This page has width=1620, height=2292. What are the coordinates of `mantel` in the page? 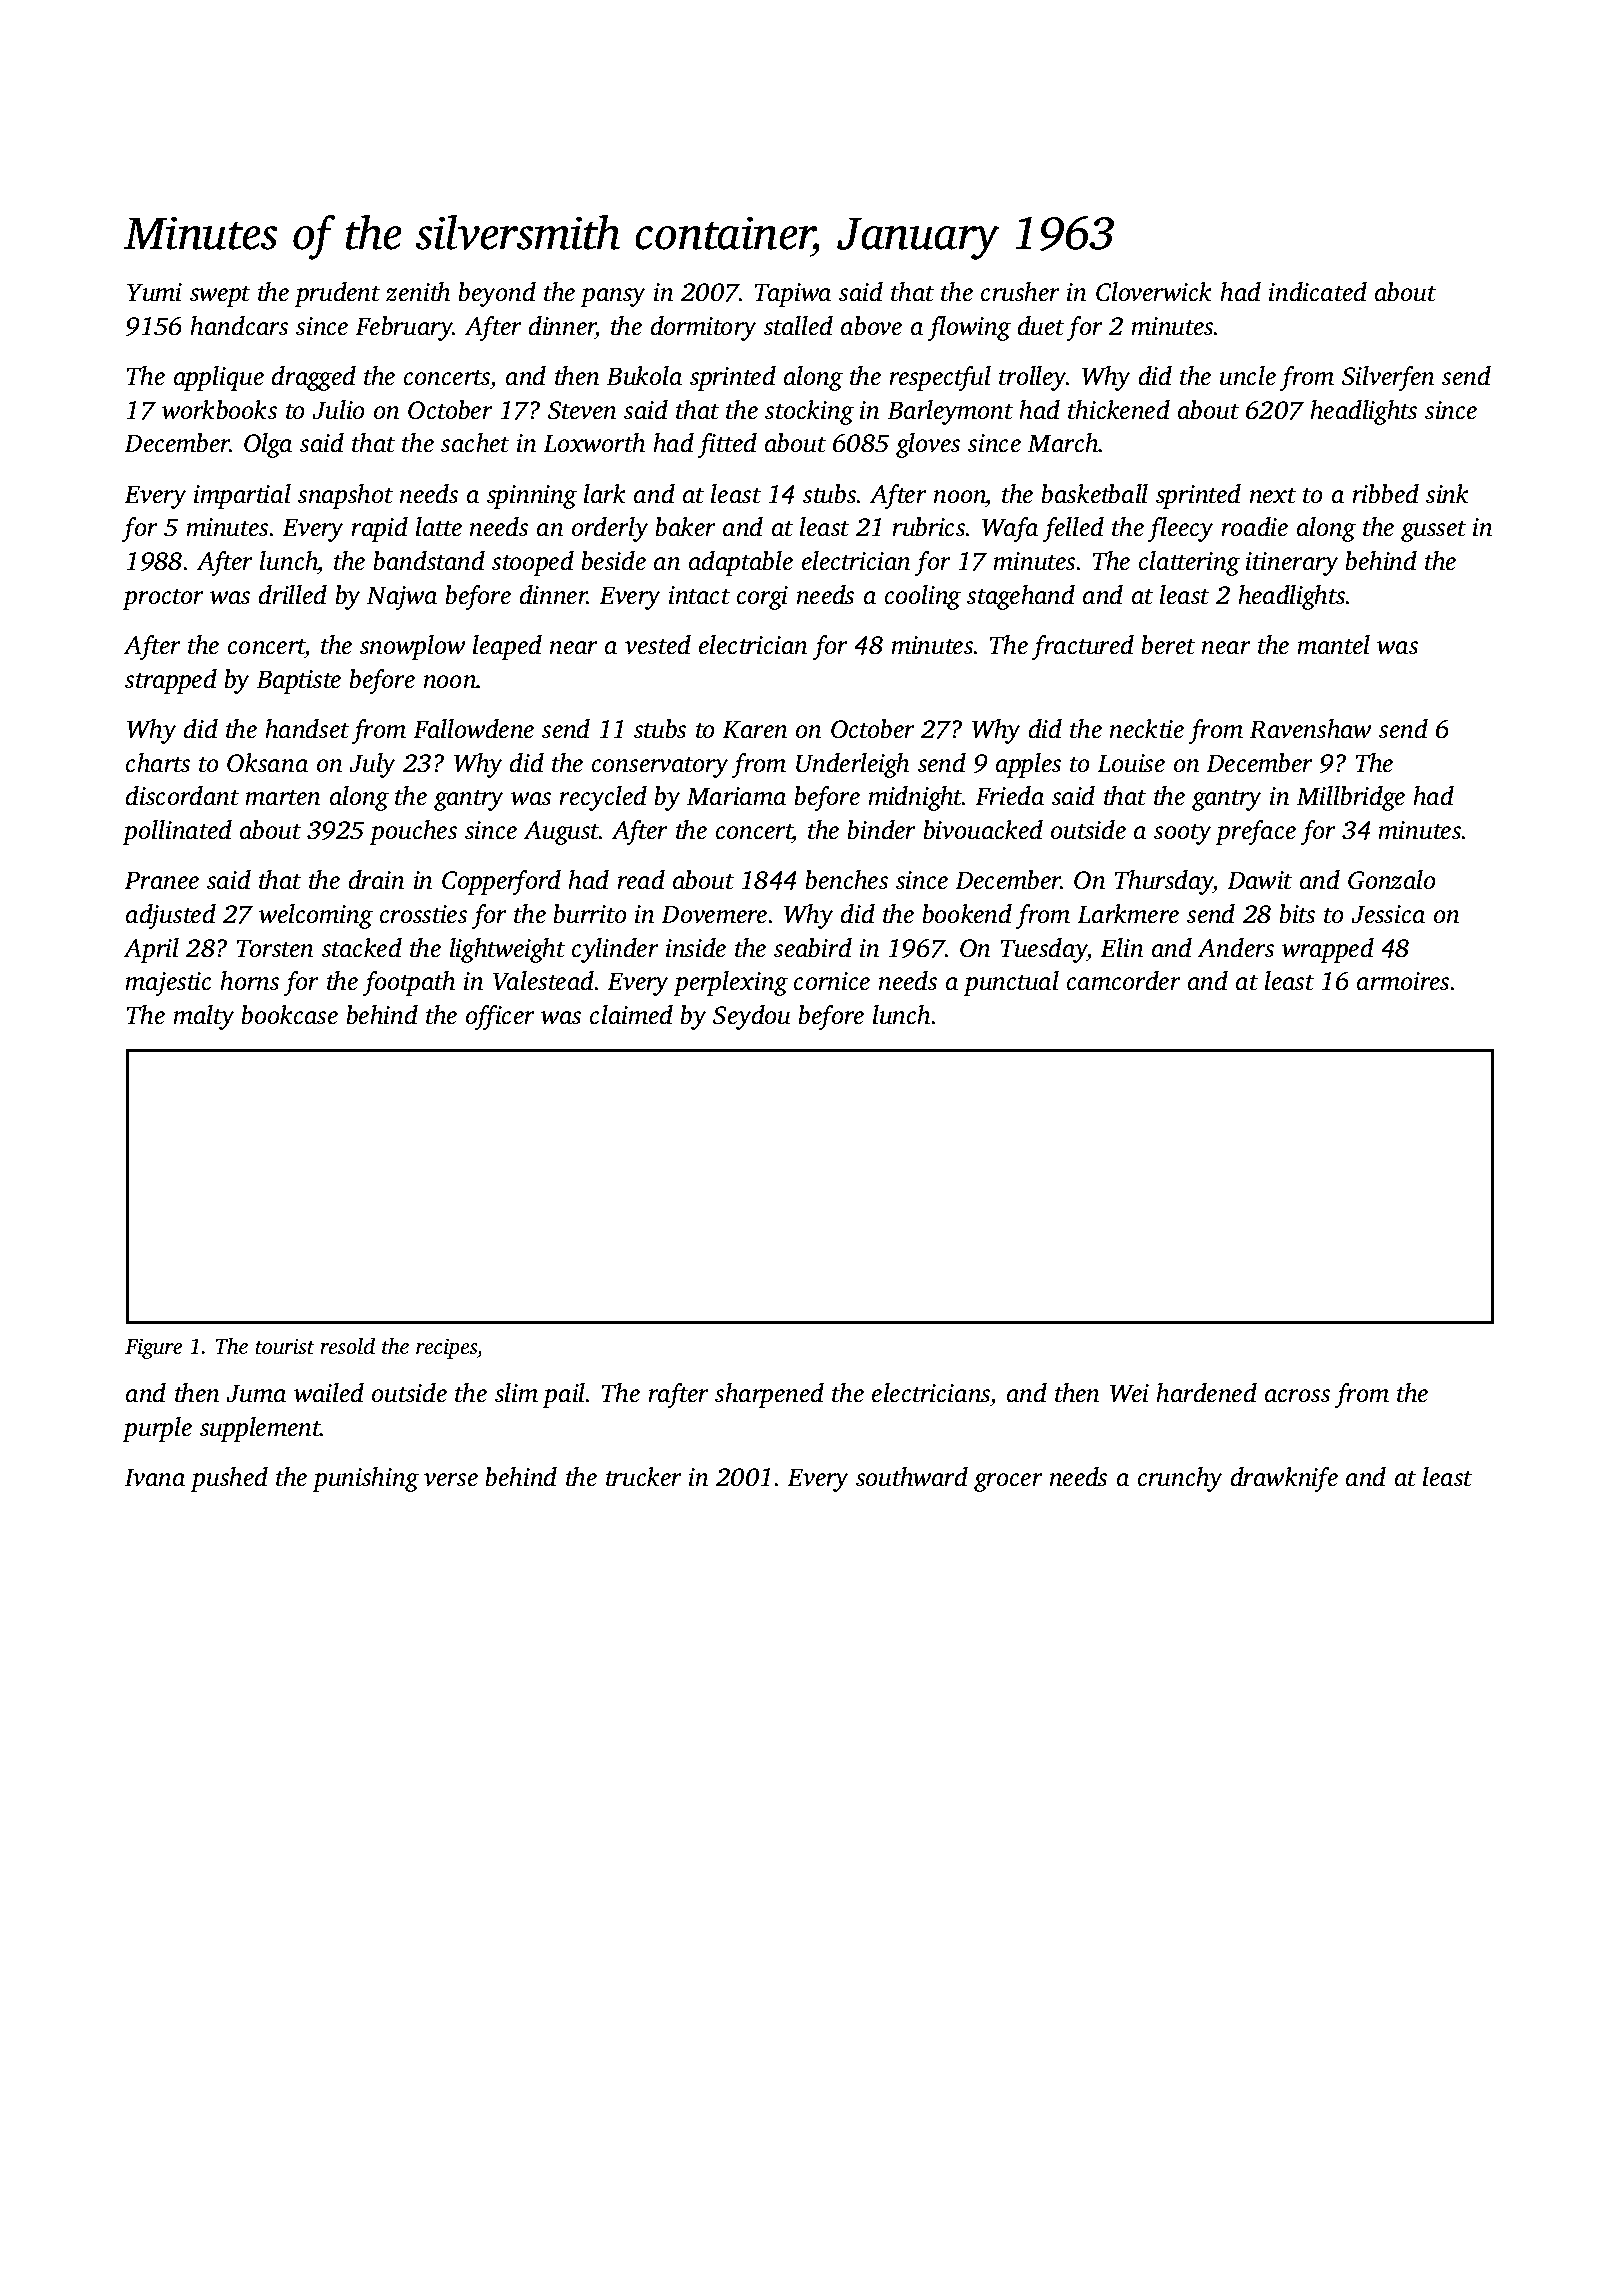 It's located at (1333, 645).
